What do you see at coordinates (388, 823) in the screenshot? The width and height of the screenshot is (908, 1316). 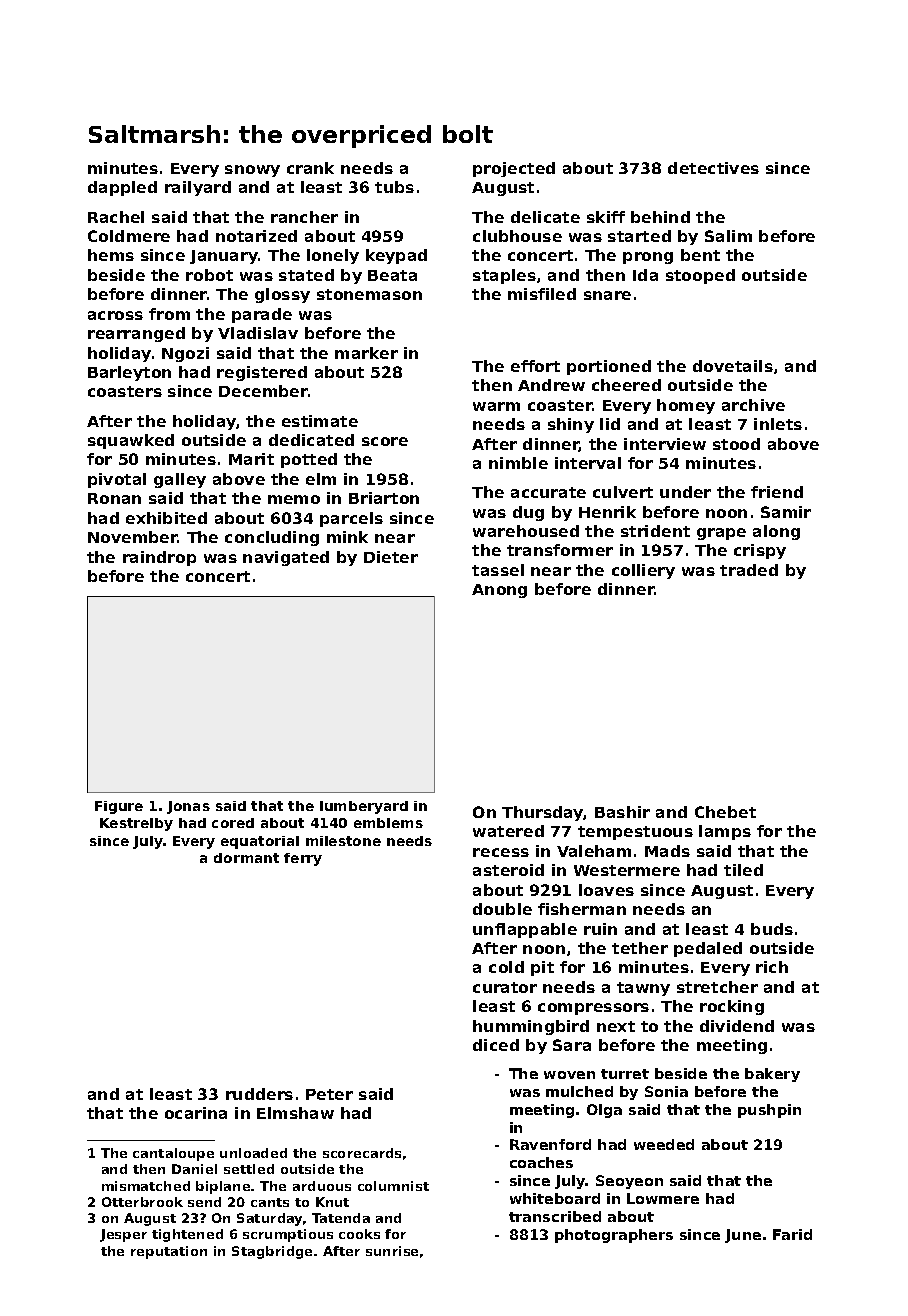 I see `emblems` at bounding box center [388, 823].
